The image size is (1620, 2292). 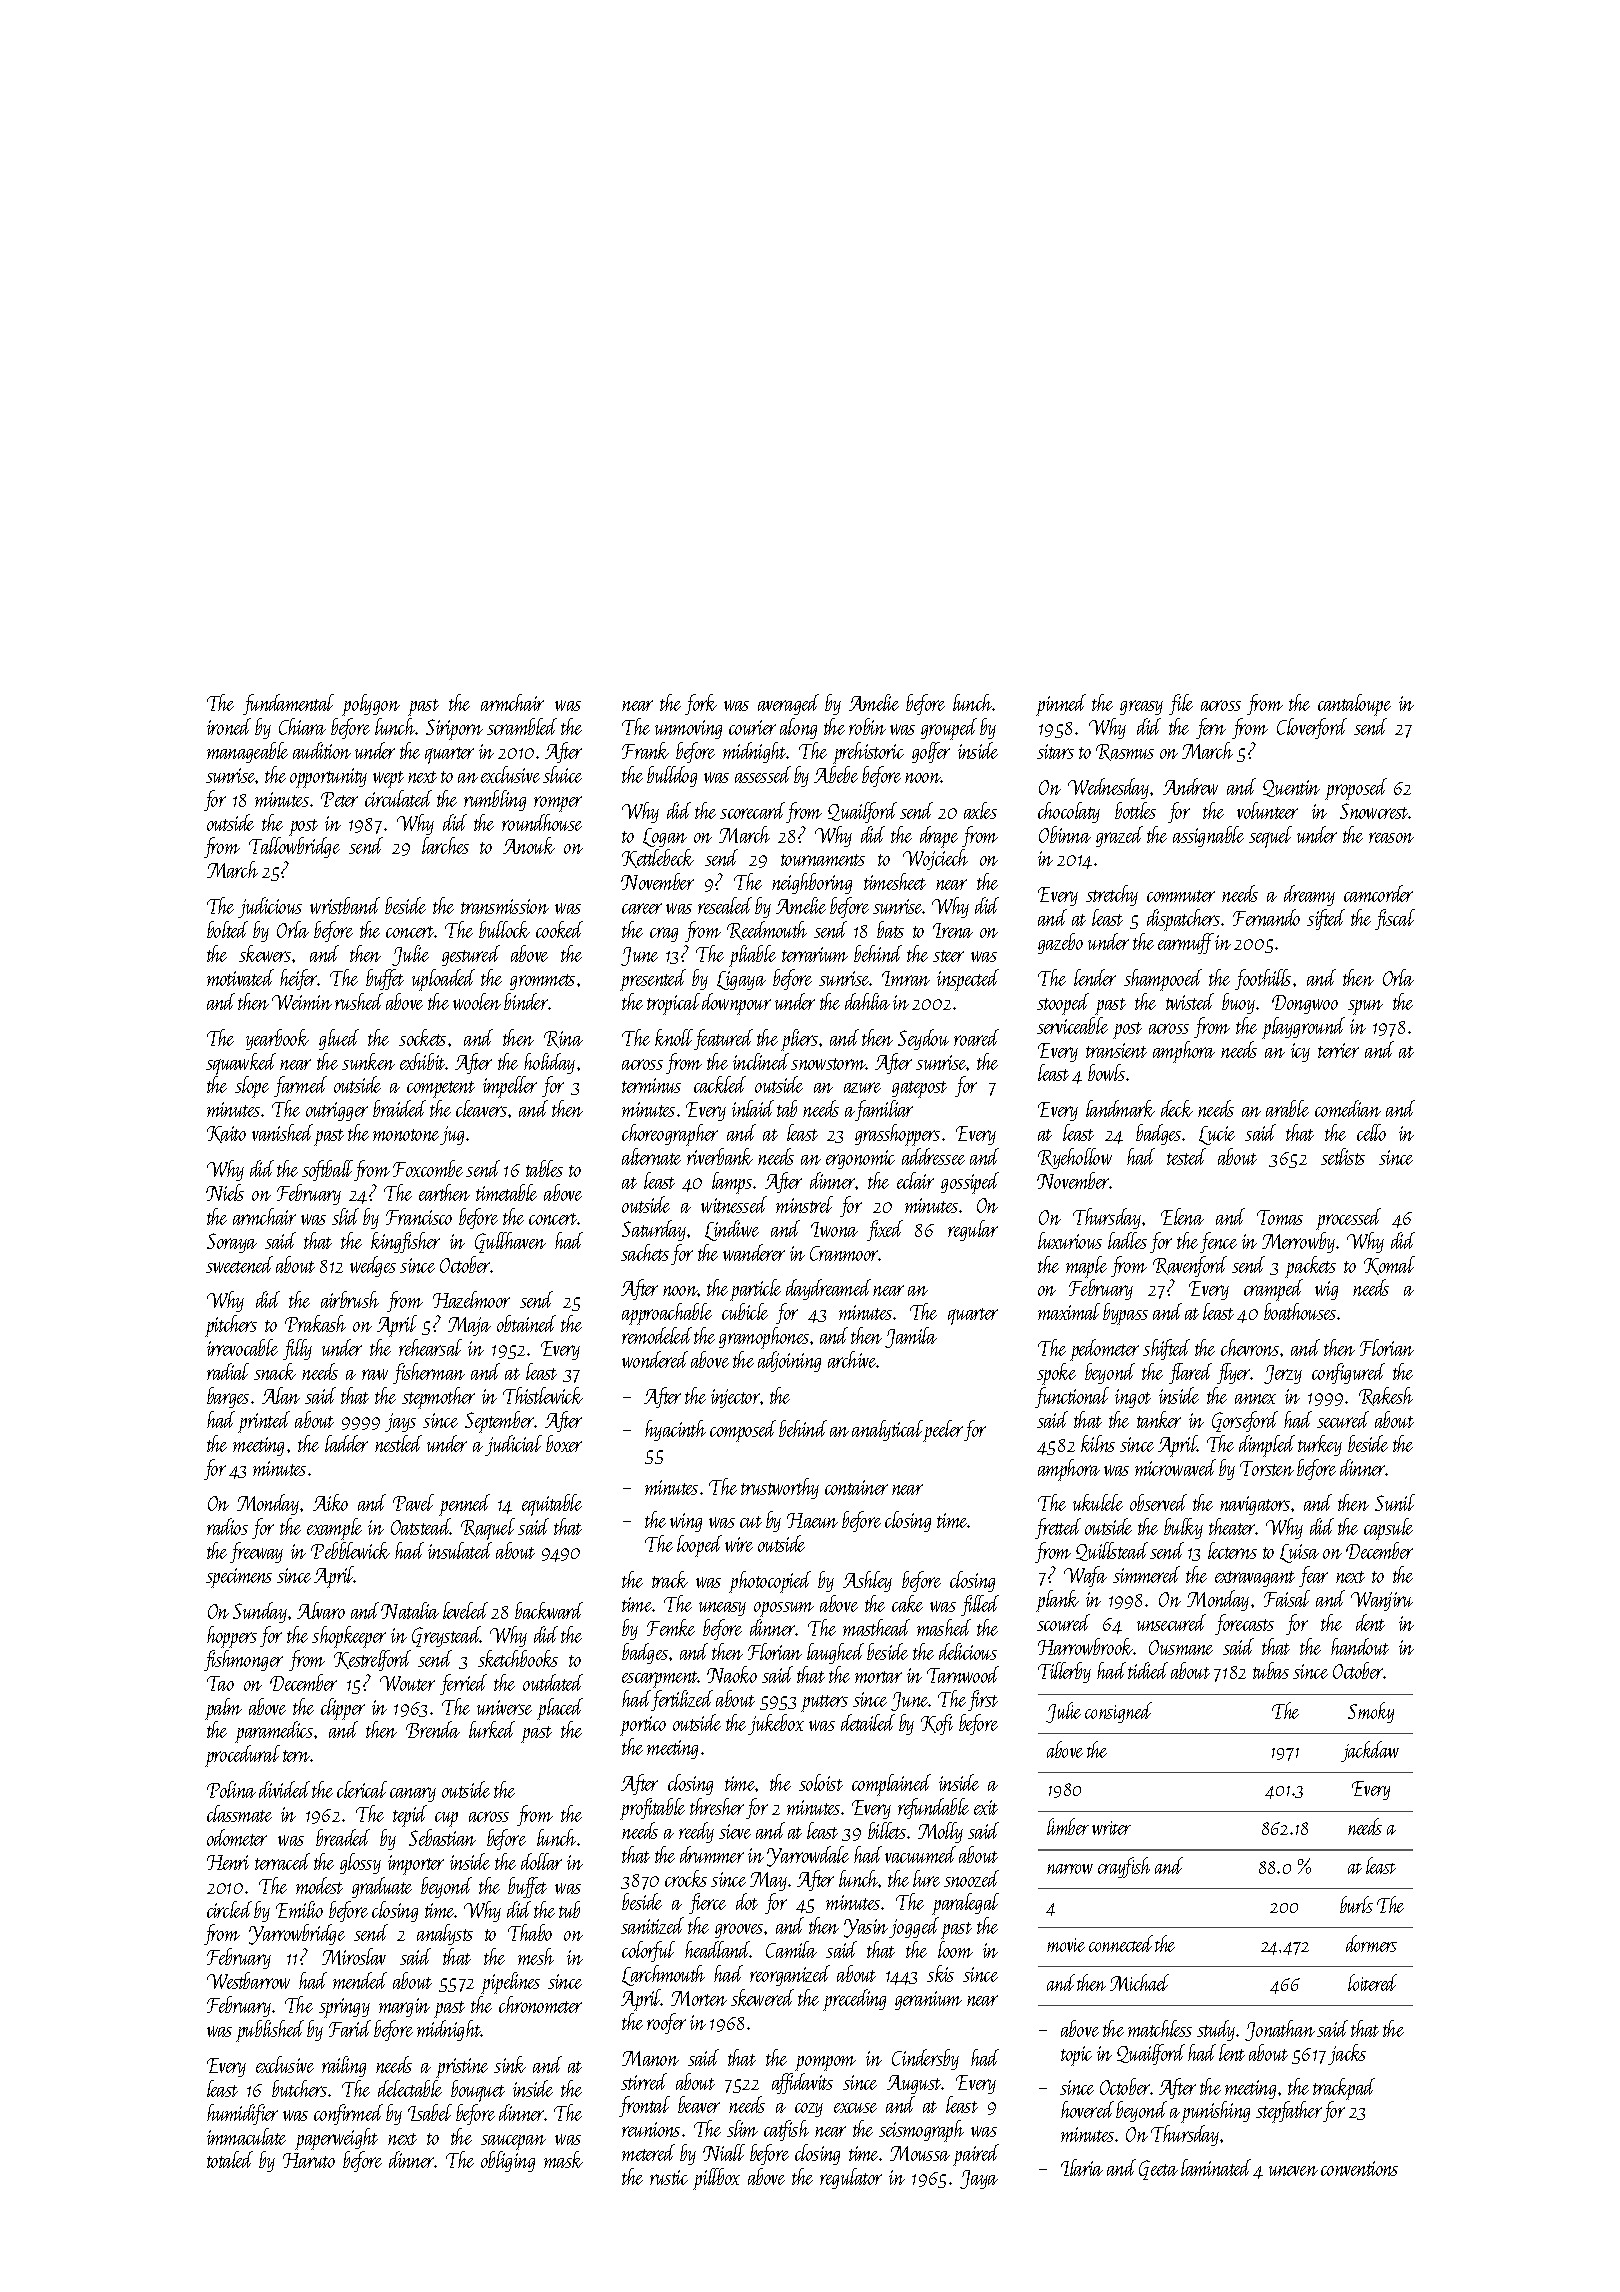 I want to click on pinned, so click(x=1061, y=705).
